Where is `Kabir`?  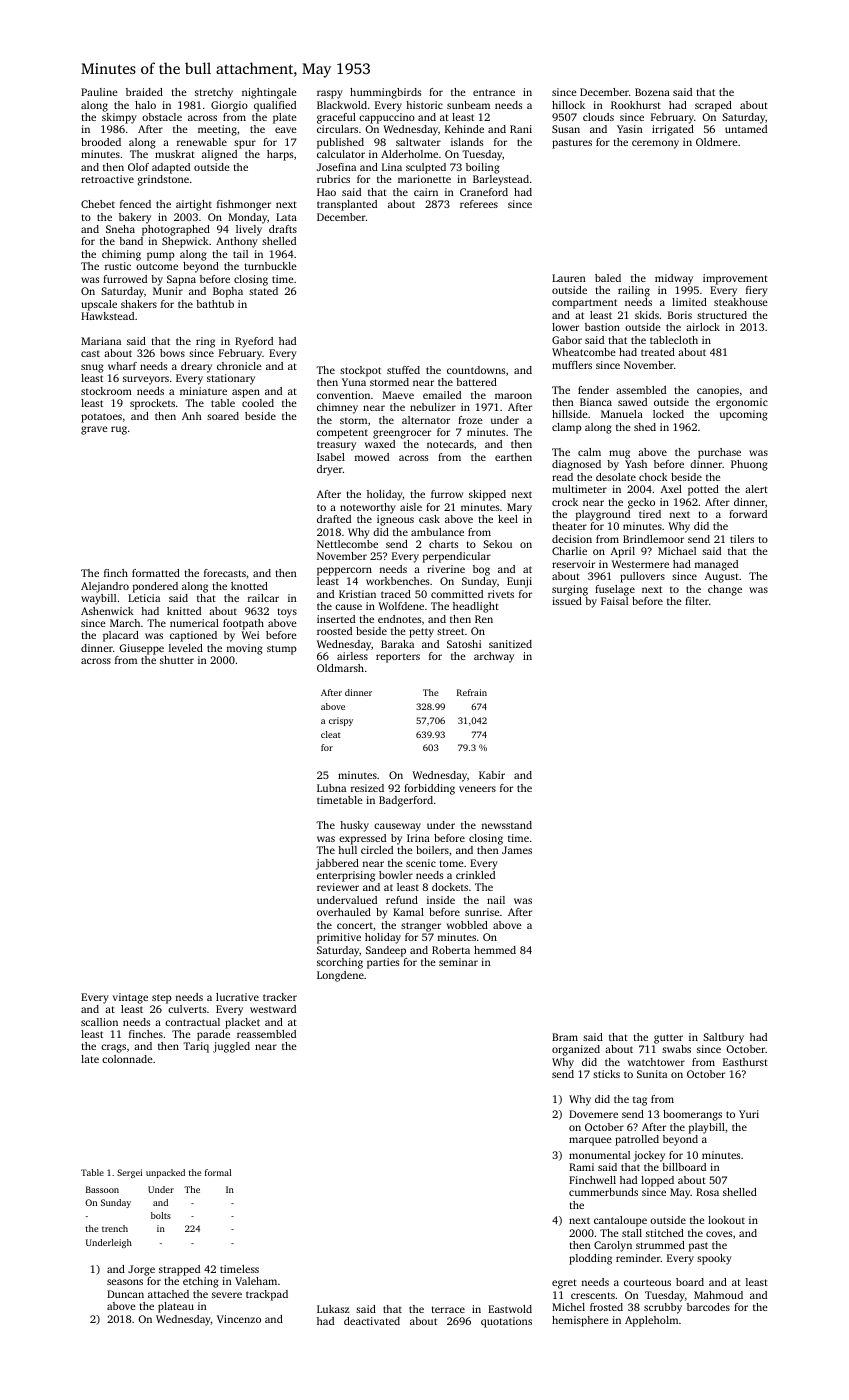 Kabir is located at coordinates (492, 775).
